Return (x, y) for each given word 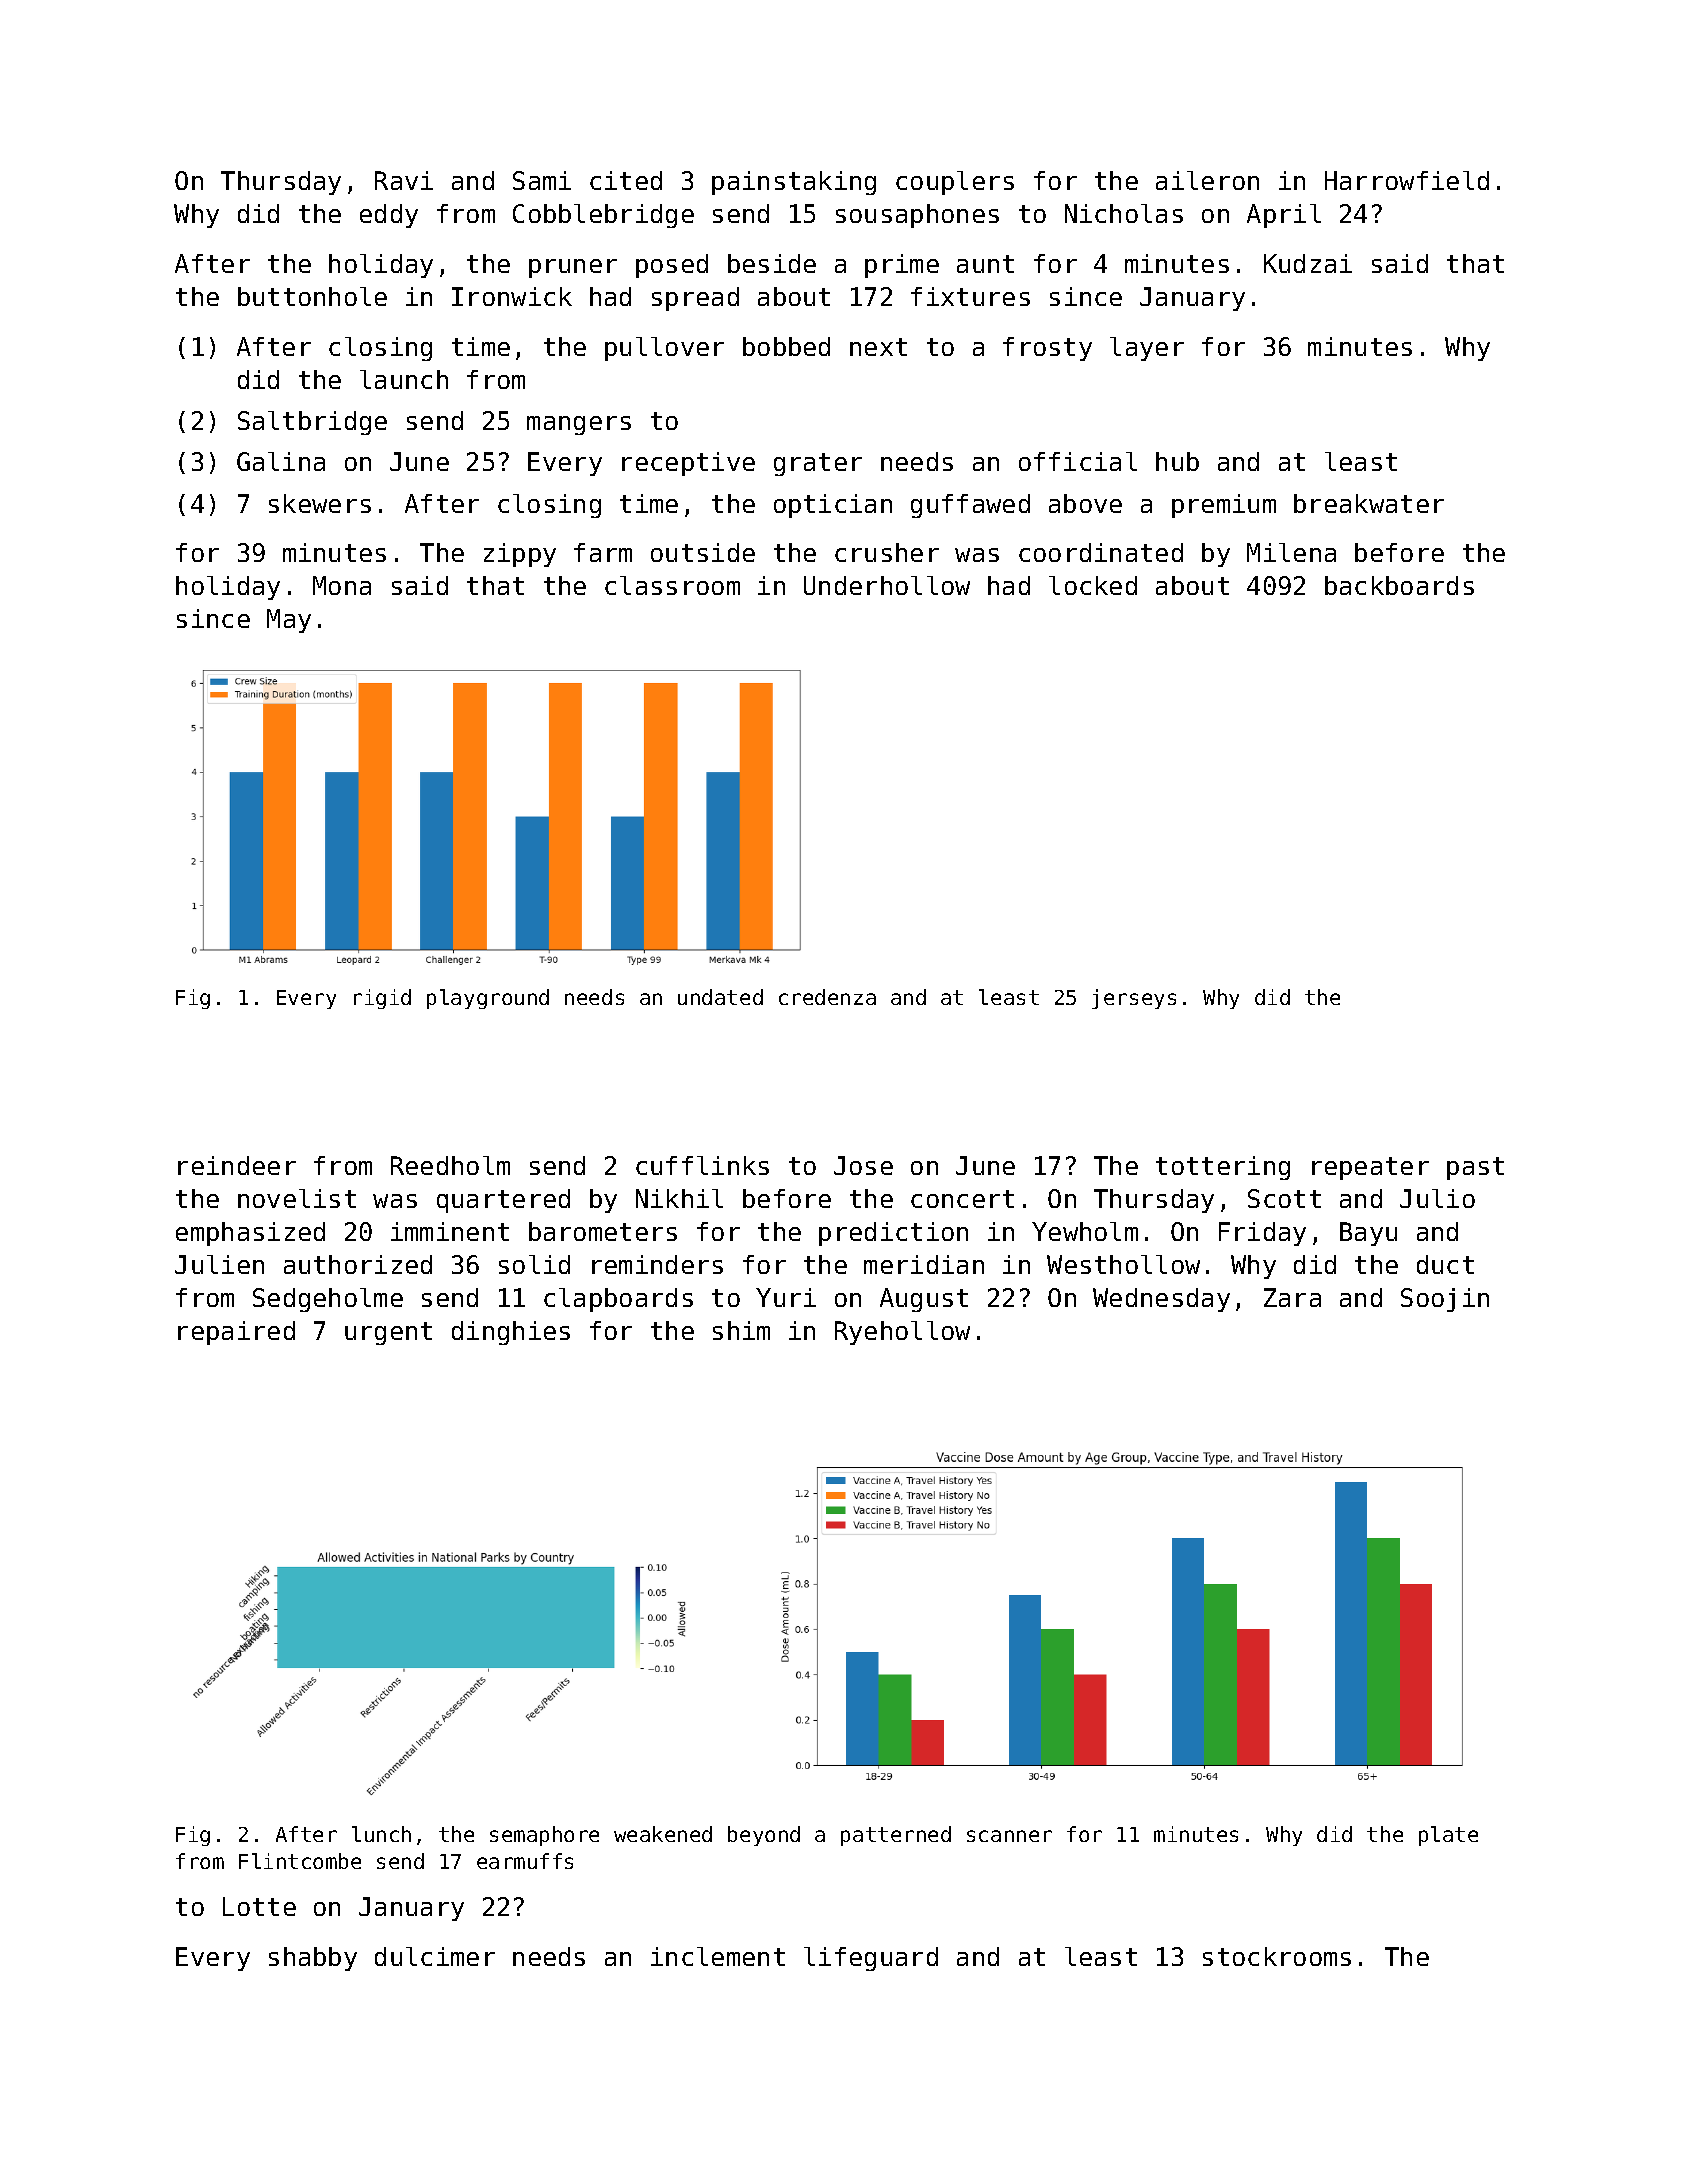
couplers (955, 183)
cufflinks (702, 1165)
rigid (382, 999)
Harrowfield (1407, 180)
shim (741, 1330)
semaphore (544, 1836)
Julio (1437, 1198)
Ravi (404, 180)
